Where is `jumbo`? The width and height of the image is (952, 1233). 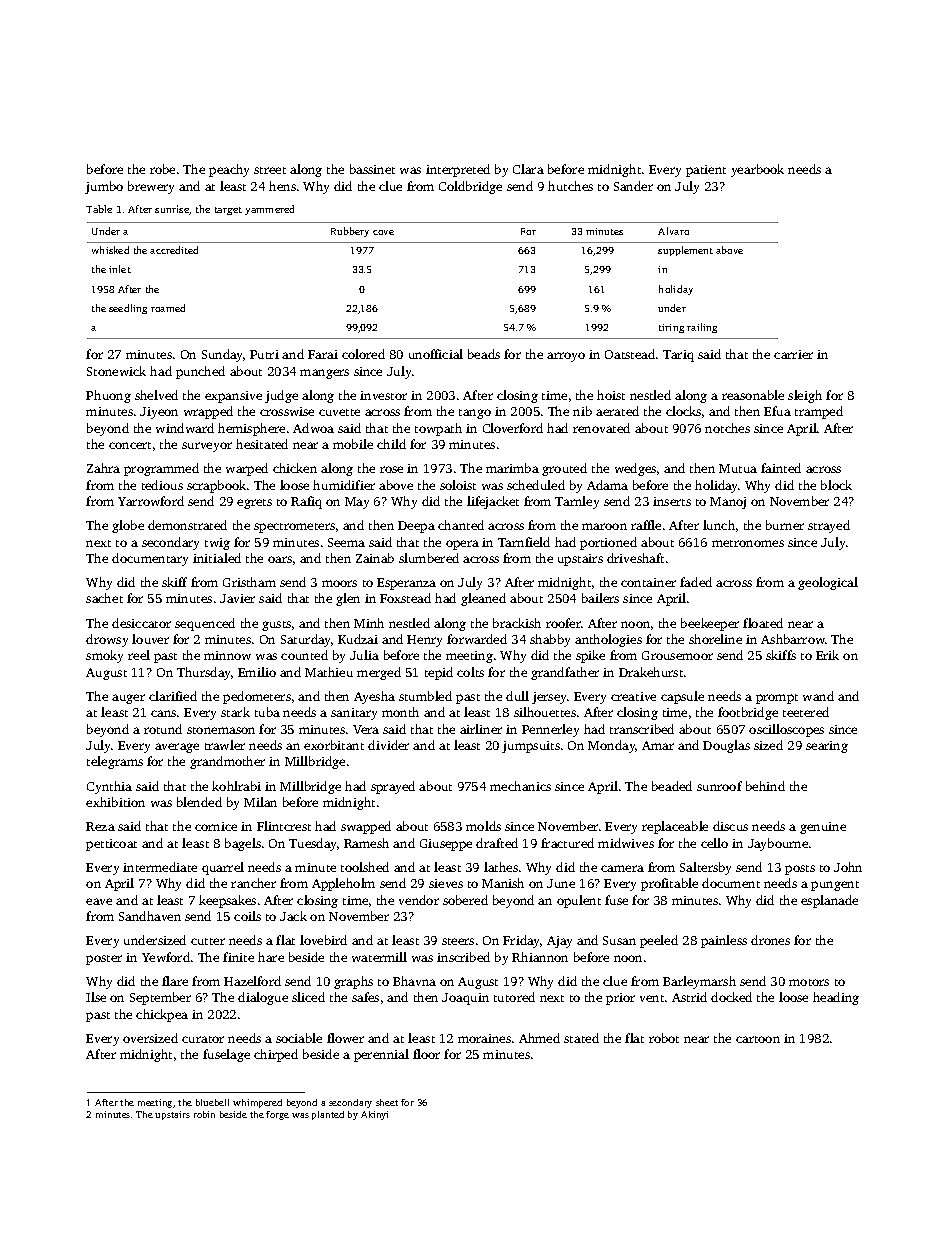 jumbo is located at coordinates (104, 187).
